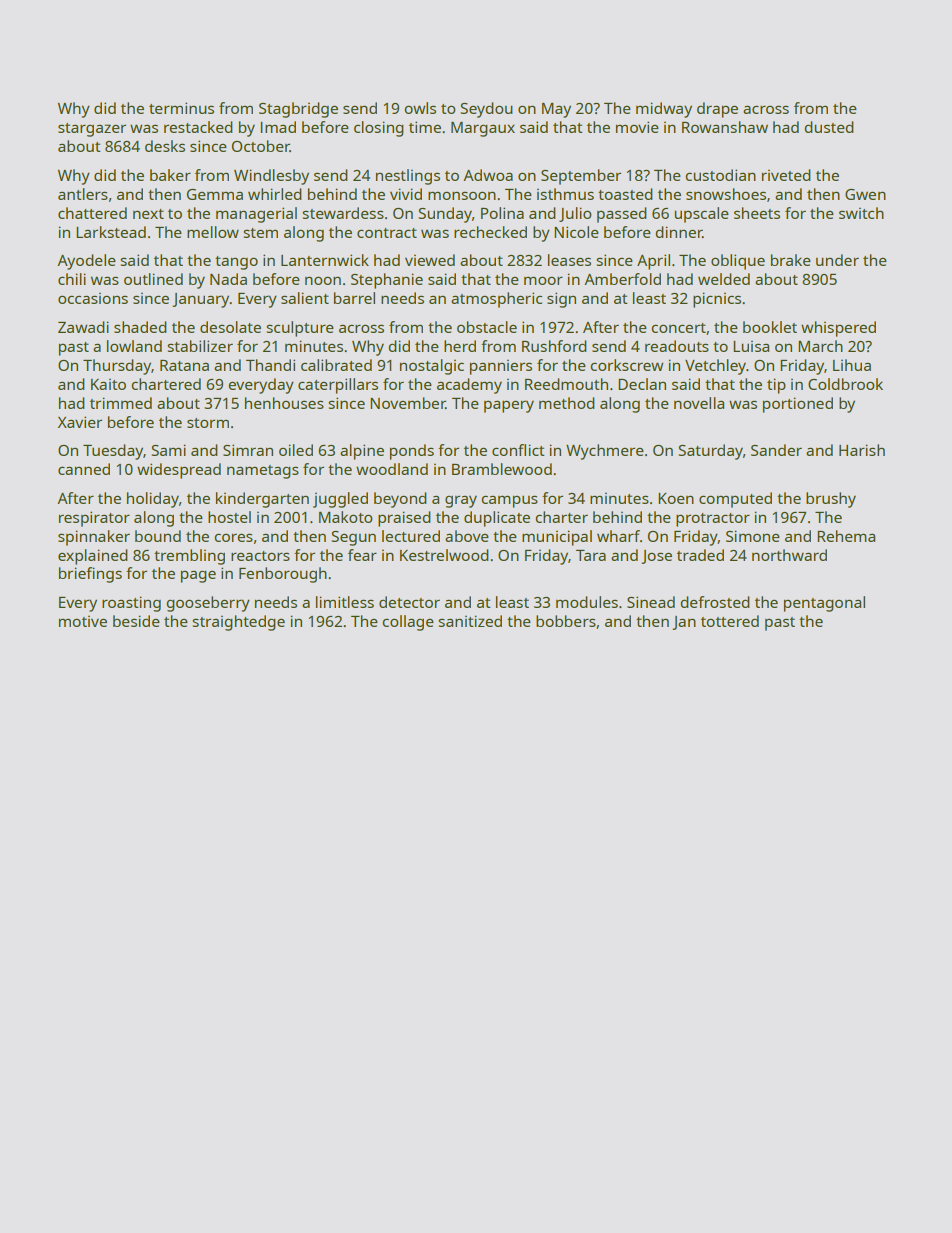  I want to click on terminus, so click(181, 108).
